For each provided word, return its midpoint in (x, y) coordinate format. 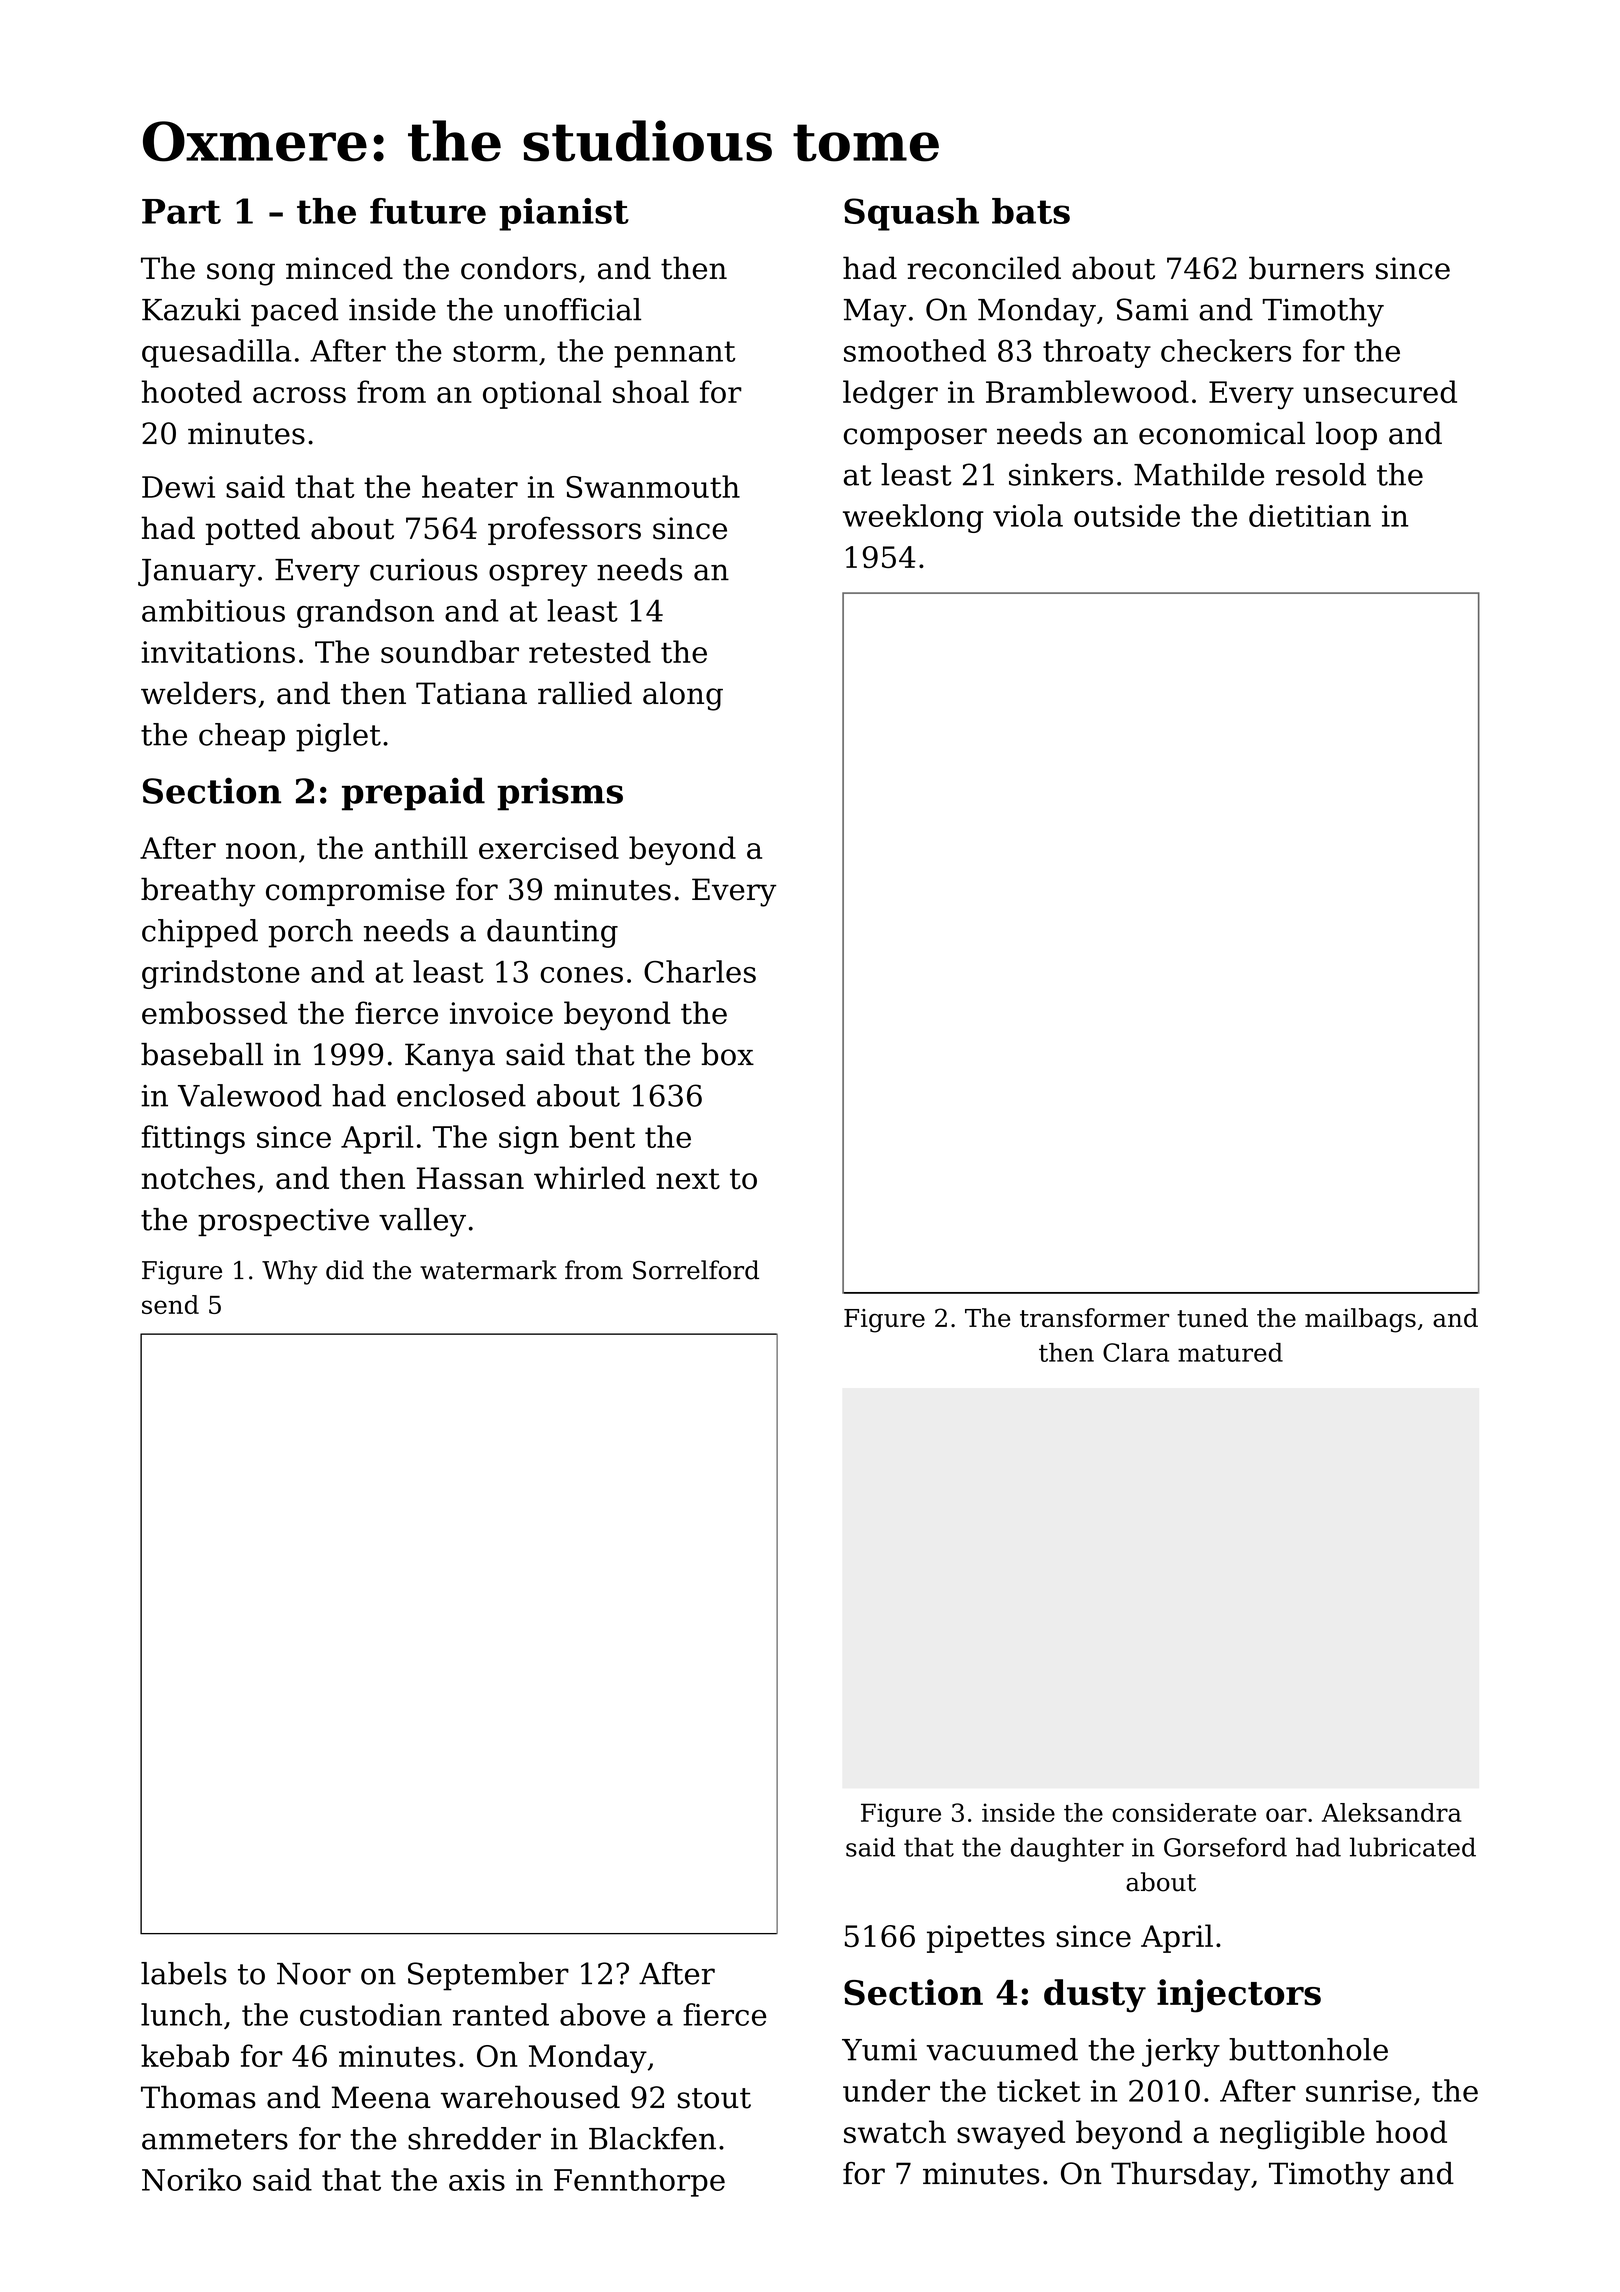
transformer (1094, 1318)
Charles (700, 971)
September (488, 1976)
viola (1028, 515)
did (345, 1270)
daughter (1067, 1849)
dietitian (1310, 515)
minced (339, 268)
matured (1230, 1352)
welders (198, 693)
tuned (1212, 1318)
